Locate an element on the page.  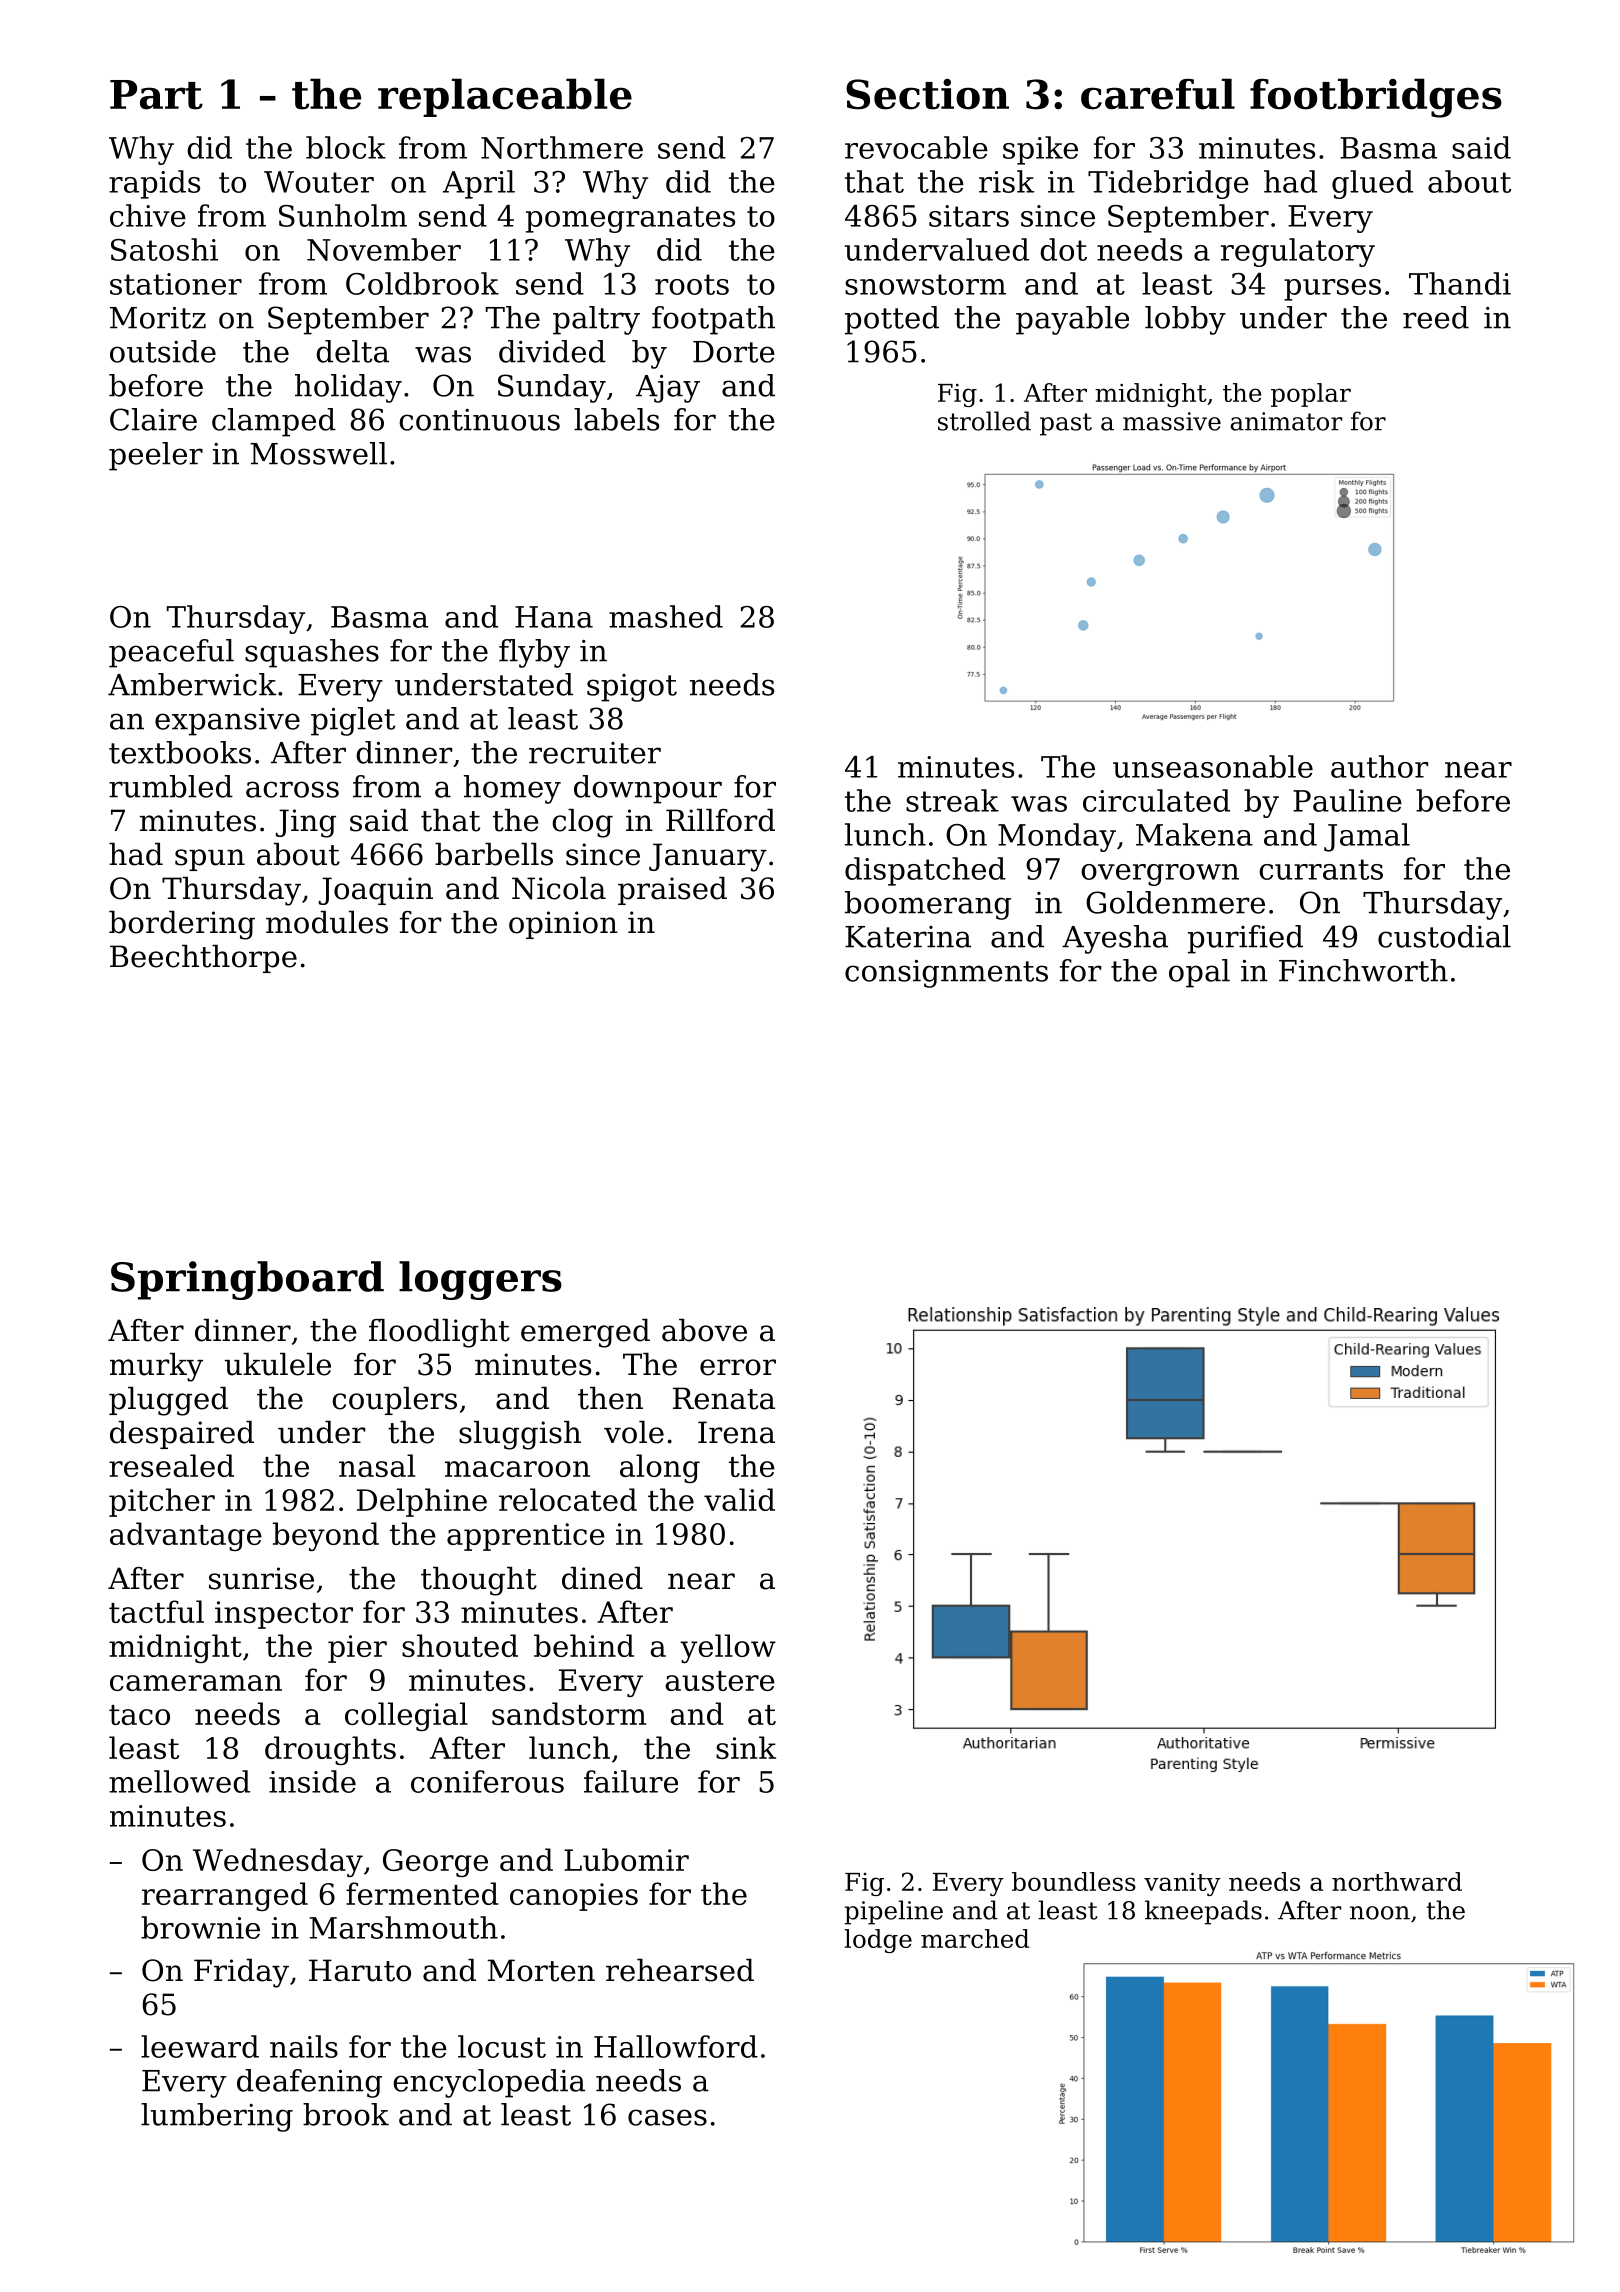
strolled is located at coordinates (984, 421).
